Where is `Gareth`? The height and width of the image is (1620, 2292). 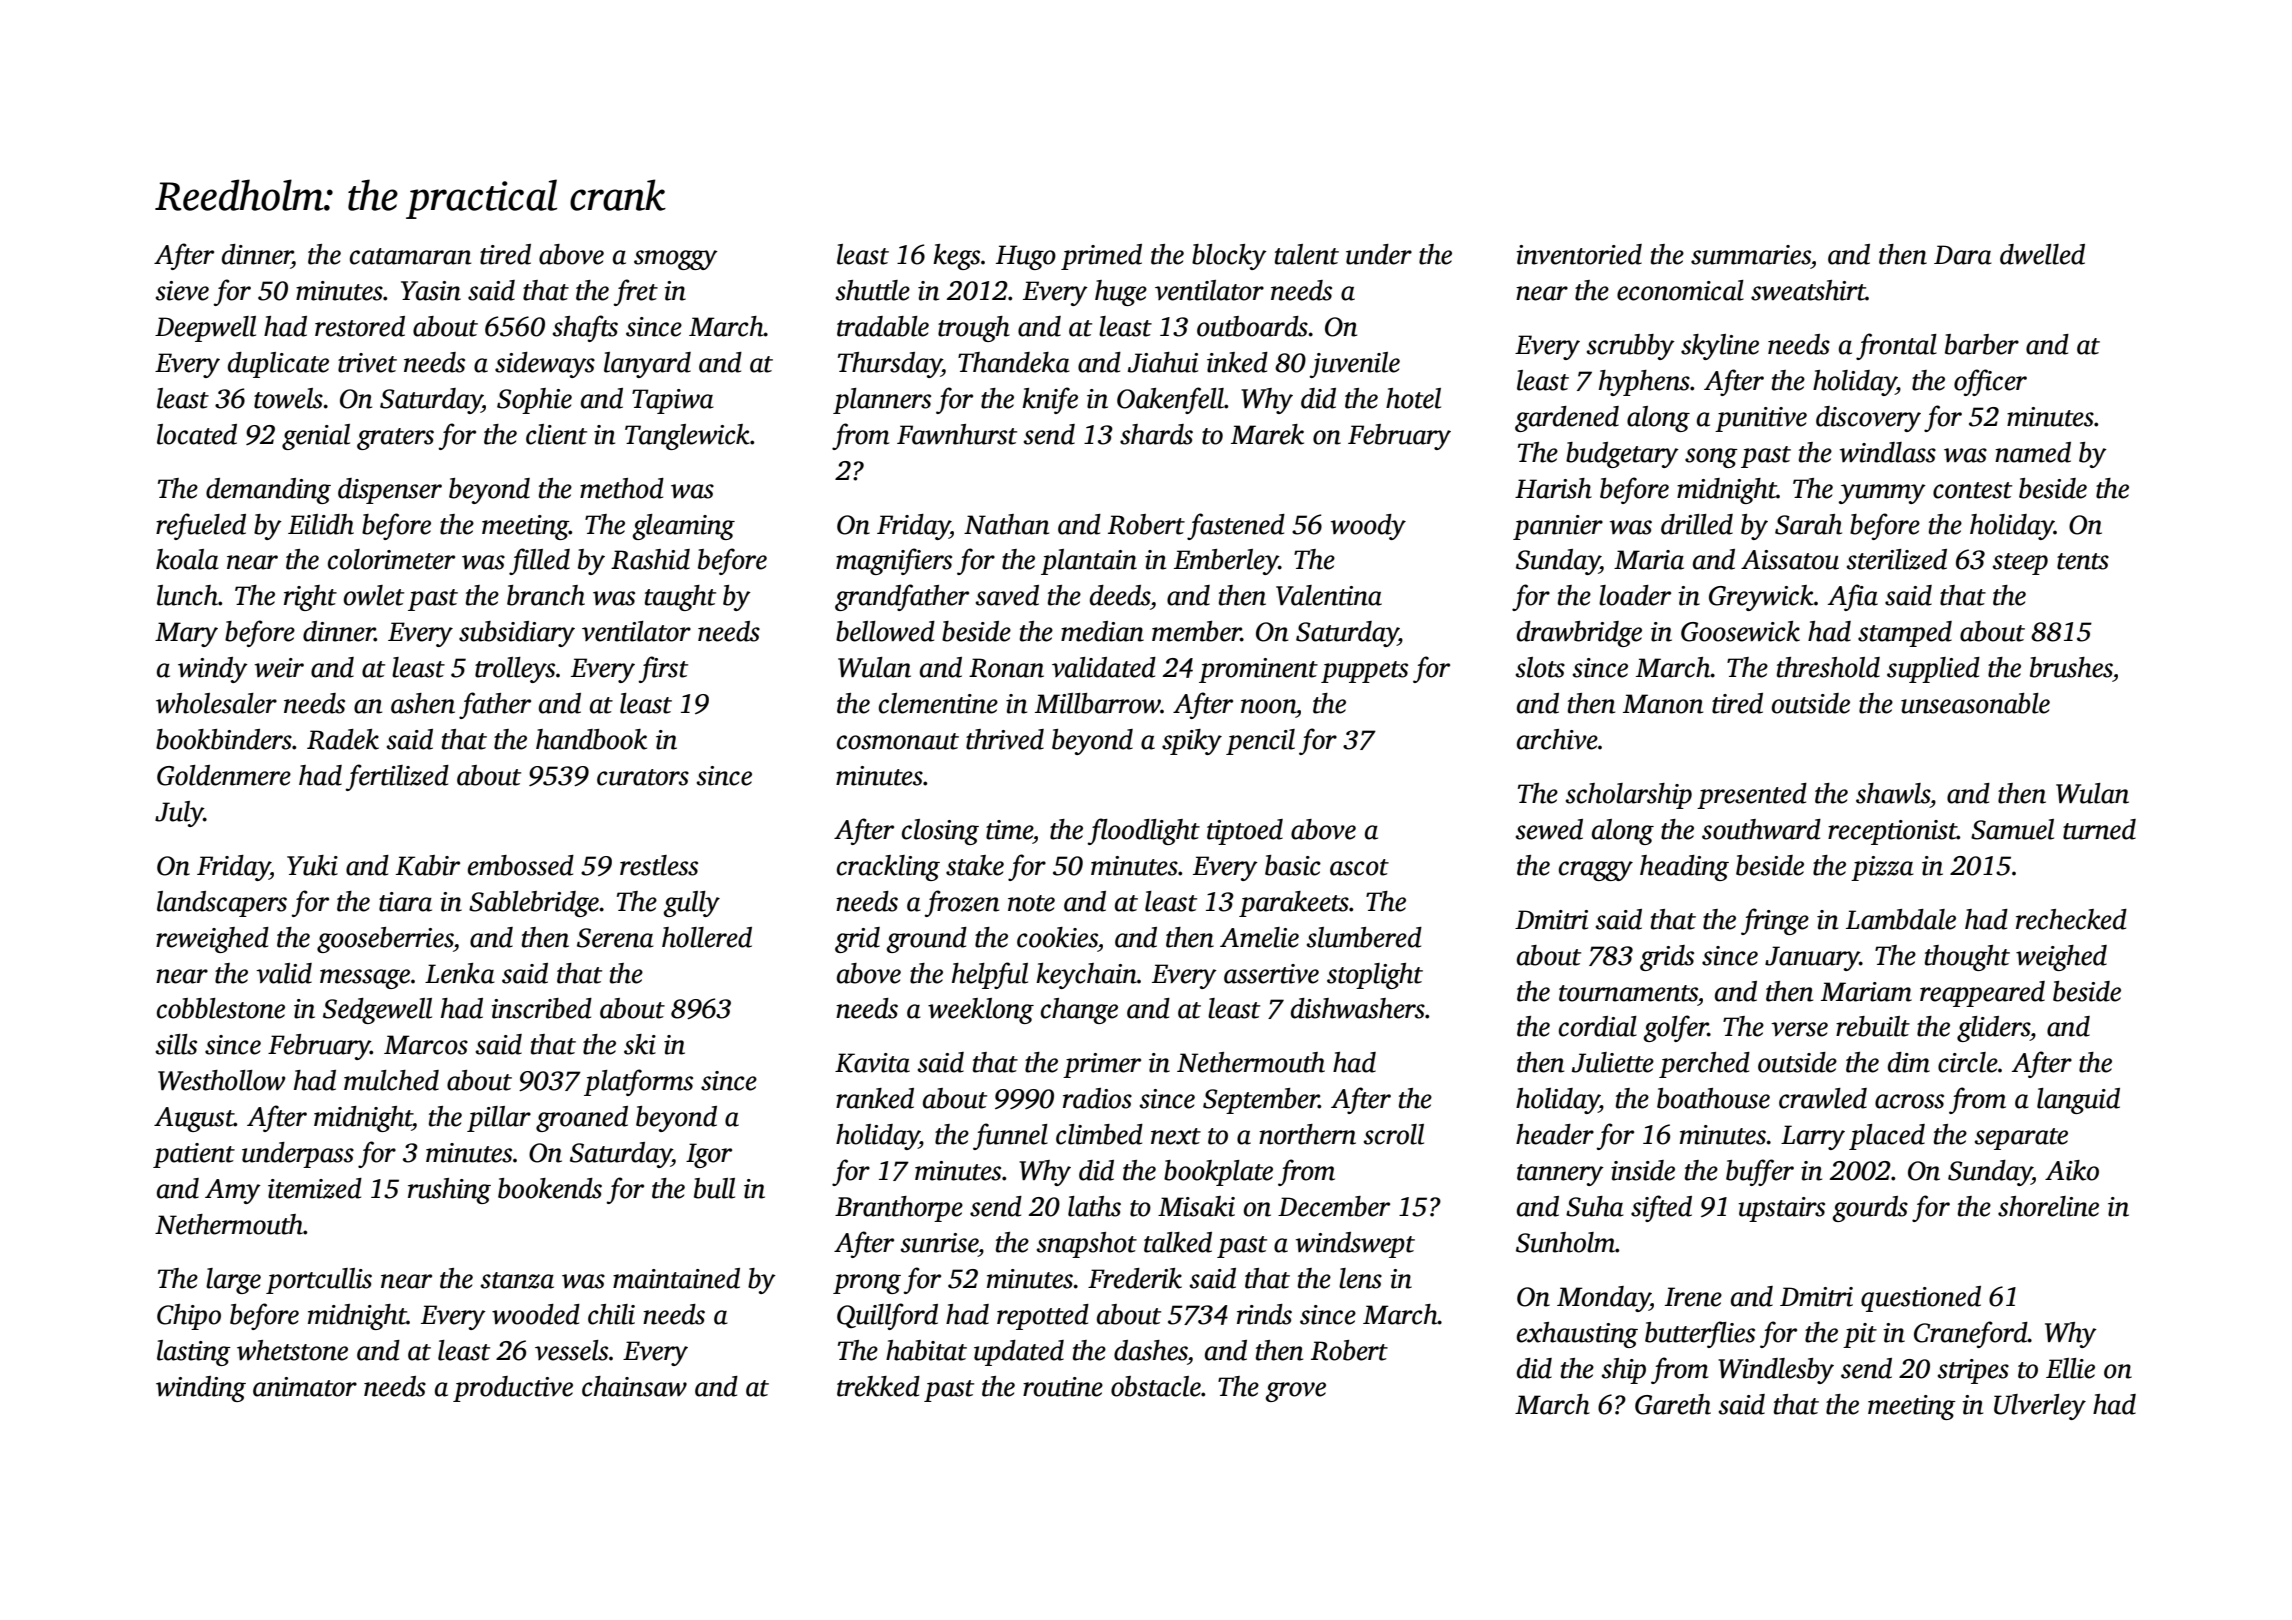
Gareth is located at coordinates (1673, 1404).
